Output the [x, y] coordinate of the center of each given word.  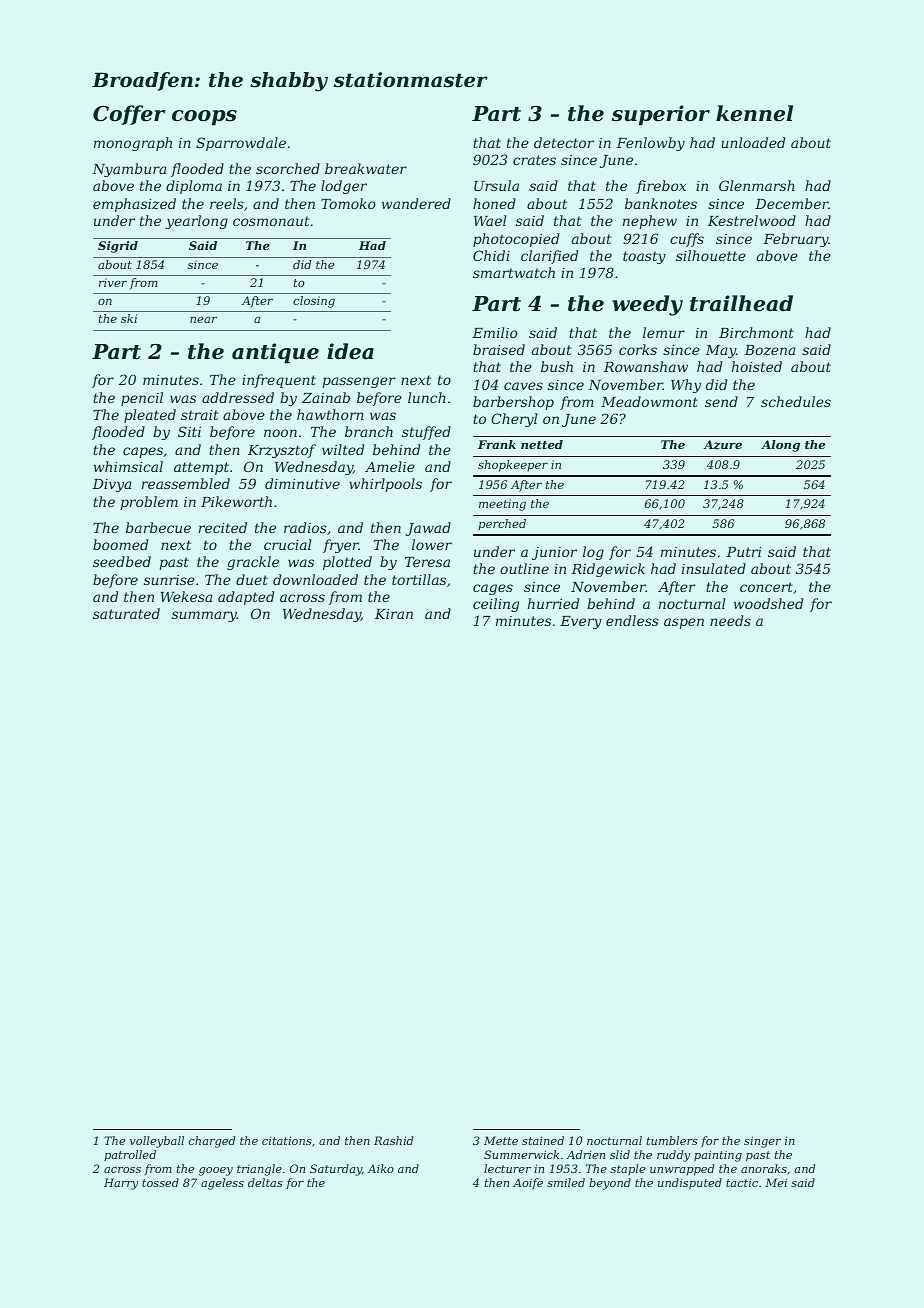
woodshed [768, 603]
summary [204, 616]
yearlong [197, 222]
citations [287, 1140]
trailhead [741, 303]
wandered [416, 203]
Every [581, 622]
